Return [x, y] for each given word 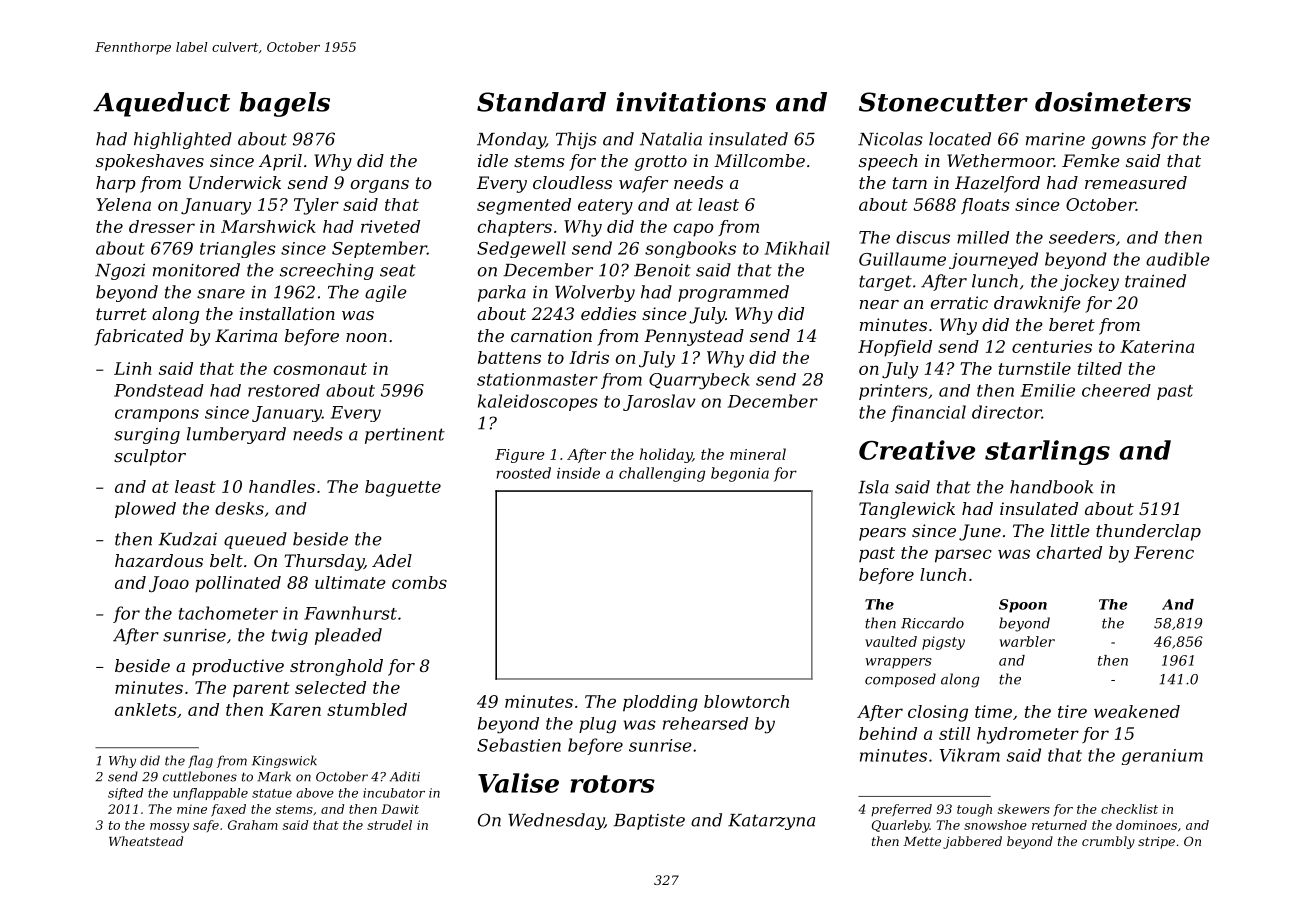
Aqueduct [161, 104]
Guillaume [902, 259]
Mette [922, 841]
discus [923, 237]
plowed [145, 510]
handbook [1051, 487]
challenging [662, 474]
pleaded [348, 636]
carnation [551, 335]
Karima [246, 335]
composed [900, 680]
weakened [1137, 711]
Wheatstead [146, 841]
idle [493, 160]
